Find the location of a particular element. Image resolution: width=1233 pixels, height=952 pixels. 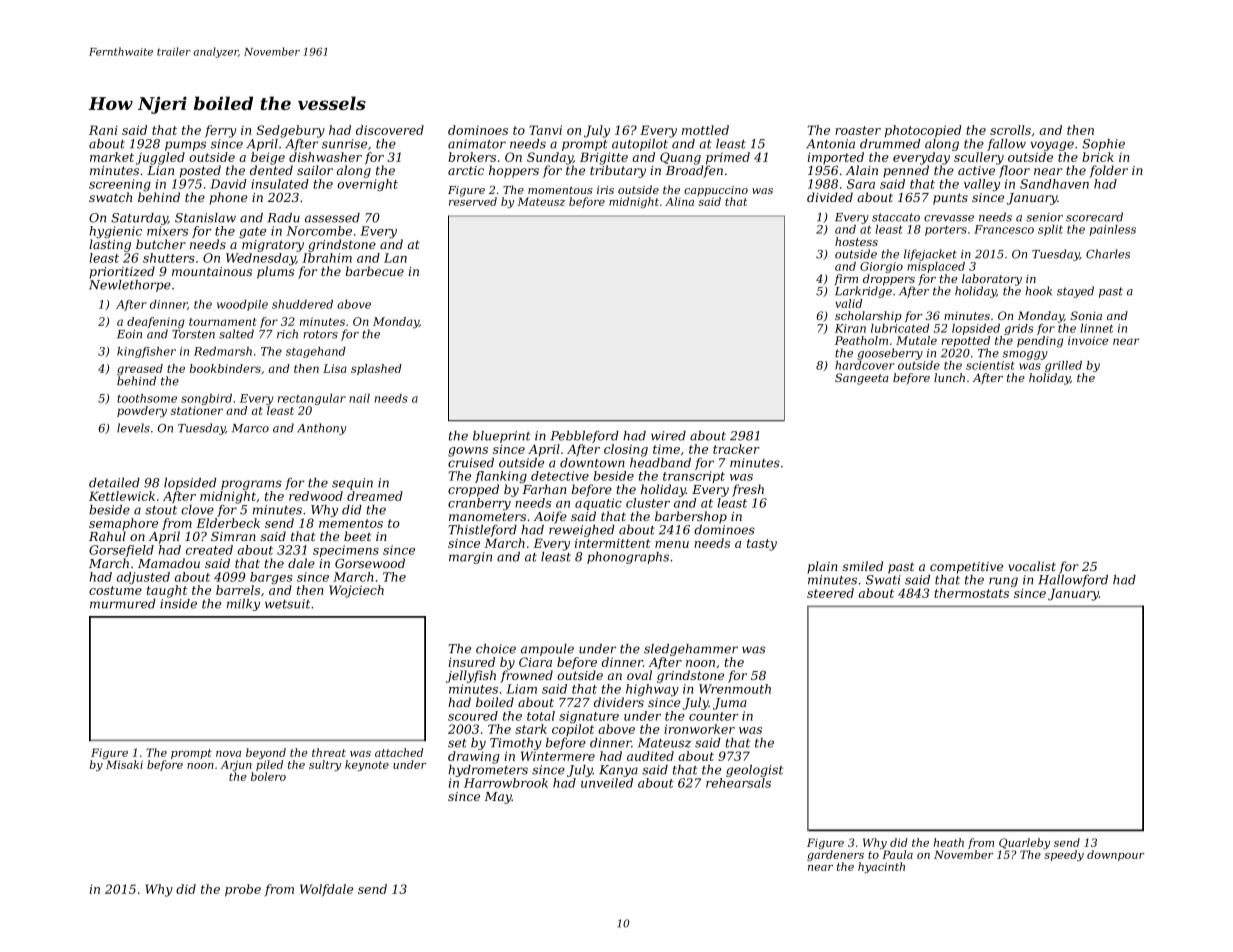

rotors is located at coordinates (320, 334).
